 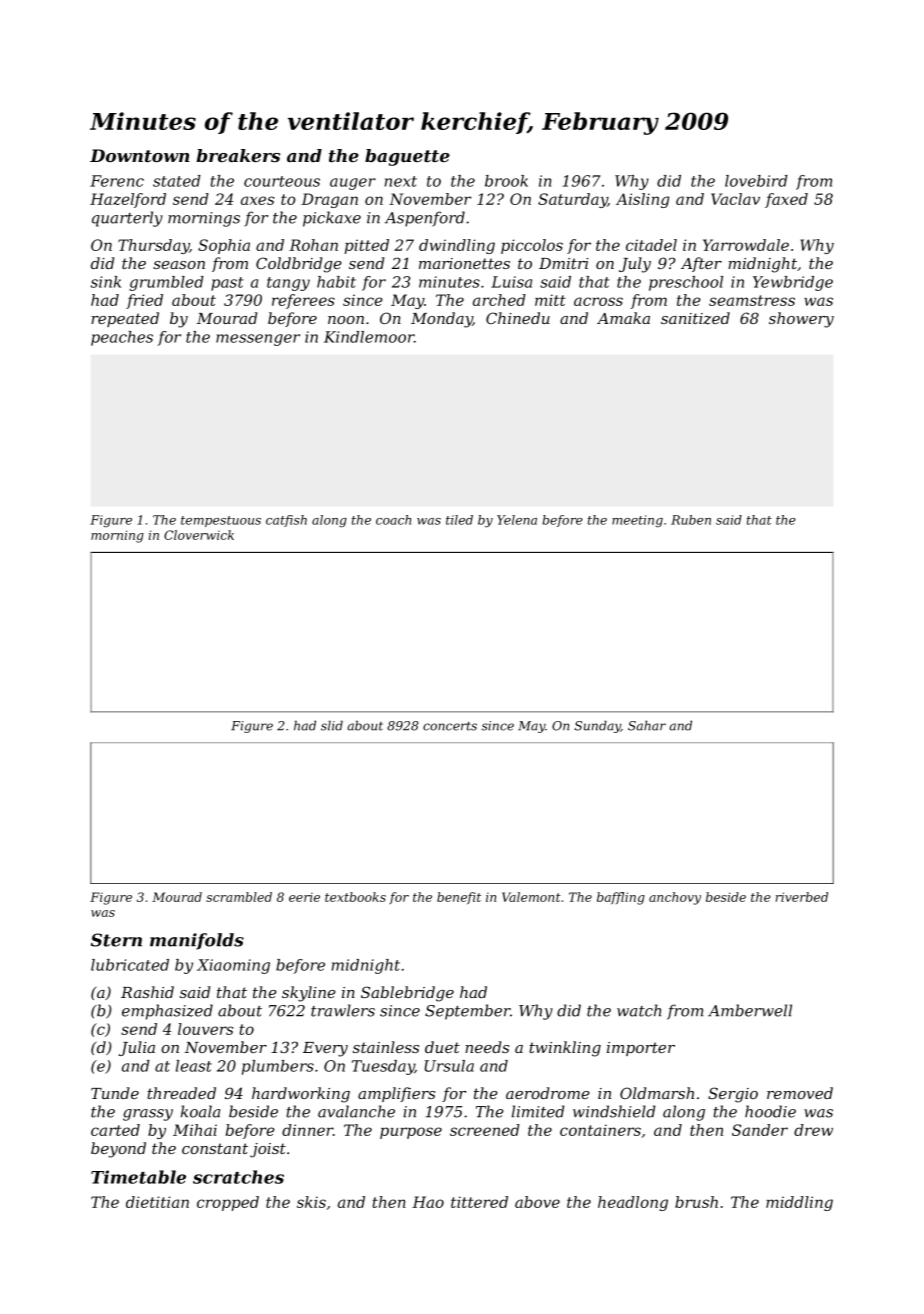 What do you see at coordinates (411, 1133) in the screenshot?
I see `purpose` at bounding box center [411, 1133].
